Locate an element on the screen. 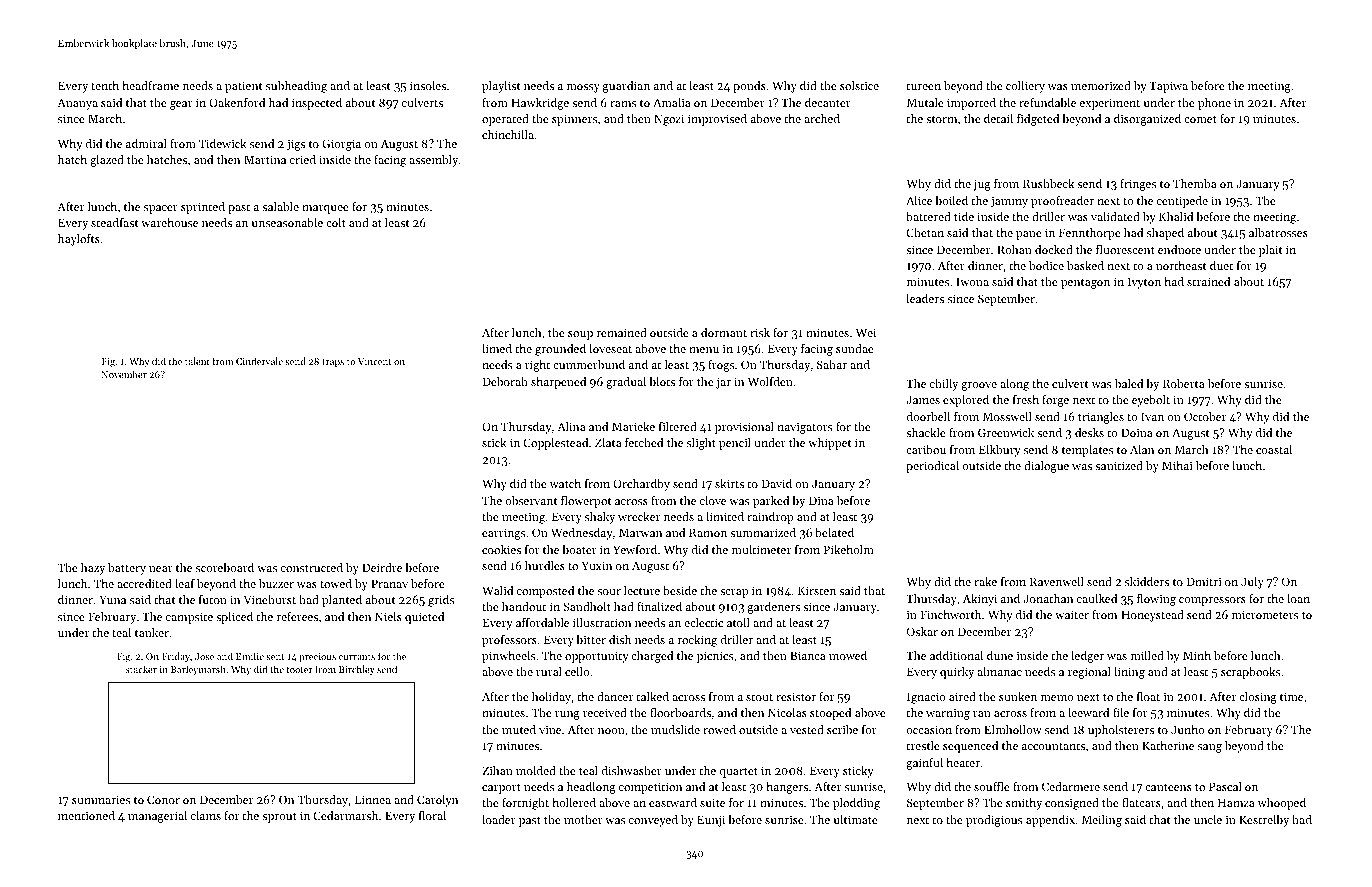 The height and width of the screenshot is (887, 1372). cummerbund is located at coordinates (589, 364).
